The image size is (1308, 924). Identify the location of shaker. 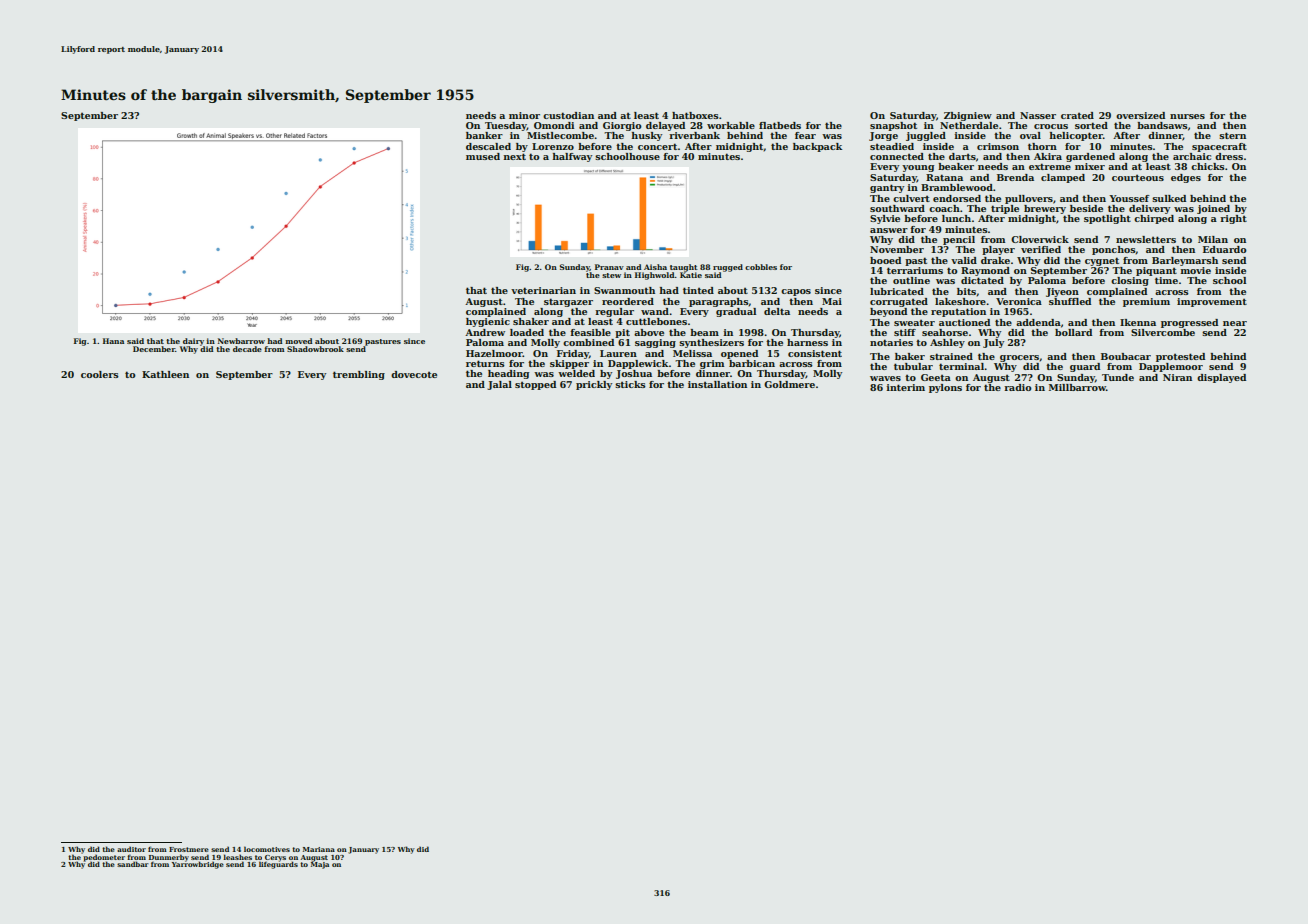
(531, 321).
